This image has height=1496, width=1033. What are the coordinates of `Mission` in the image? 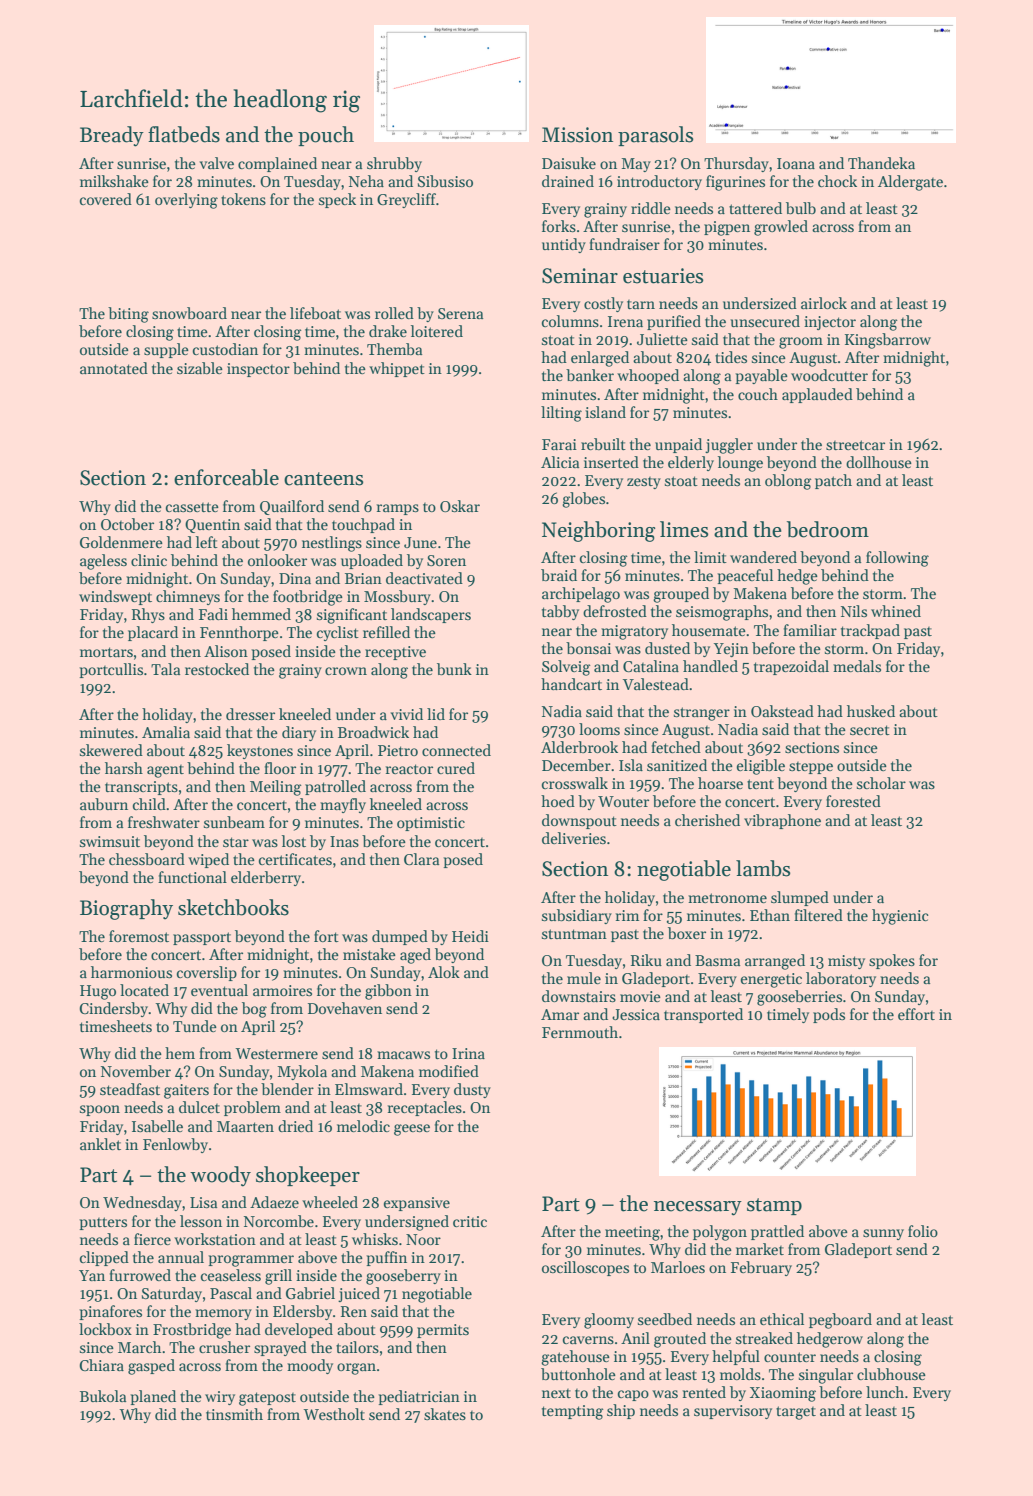 It's located at (577, 135).
